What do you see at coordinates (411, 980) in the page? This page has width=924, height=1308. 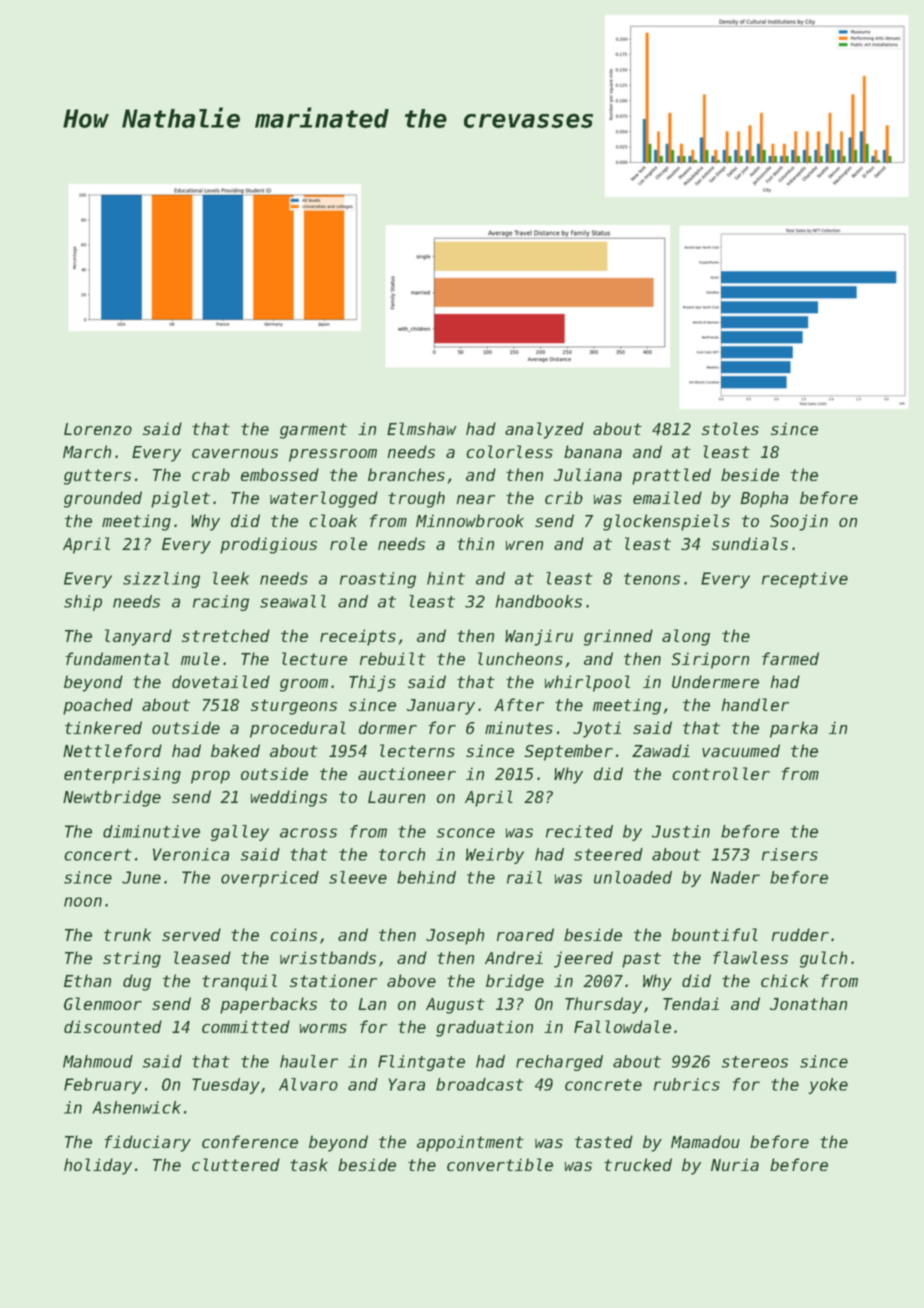 I see `above` at bounding box center [411, 980].
